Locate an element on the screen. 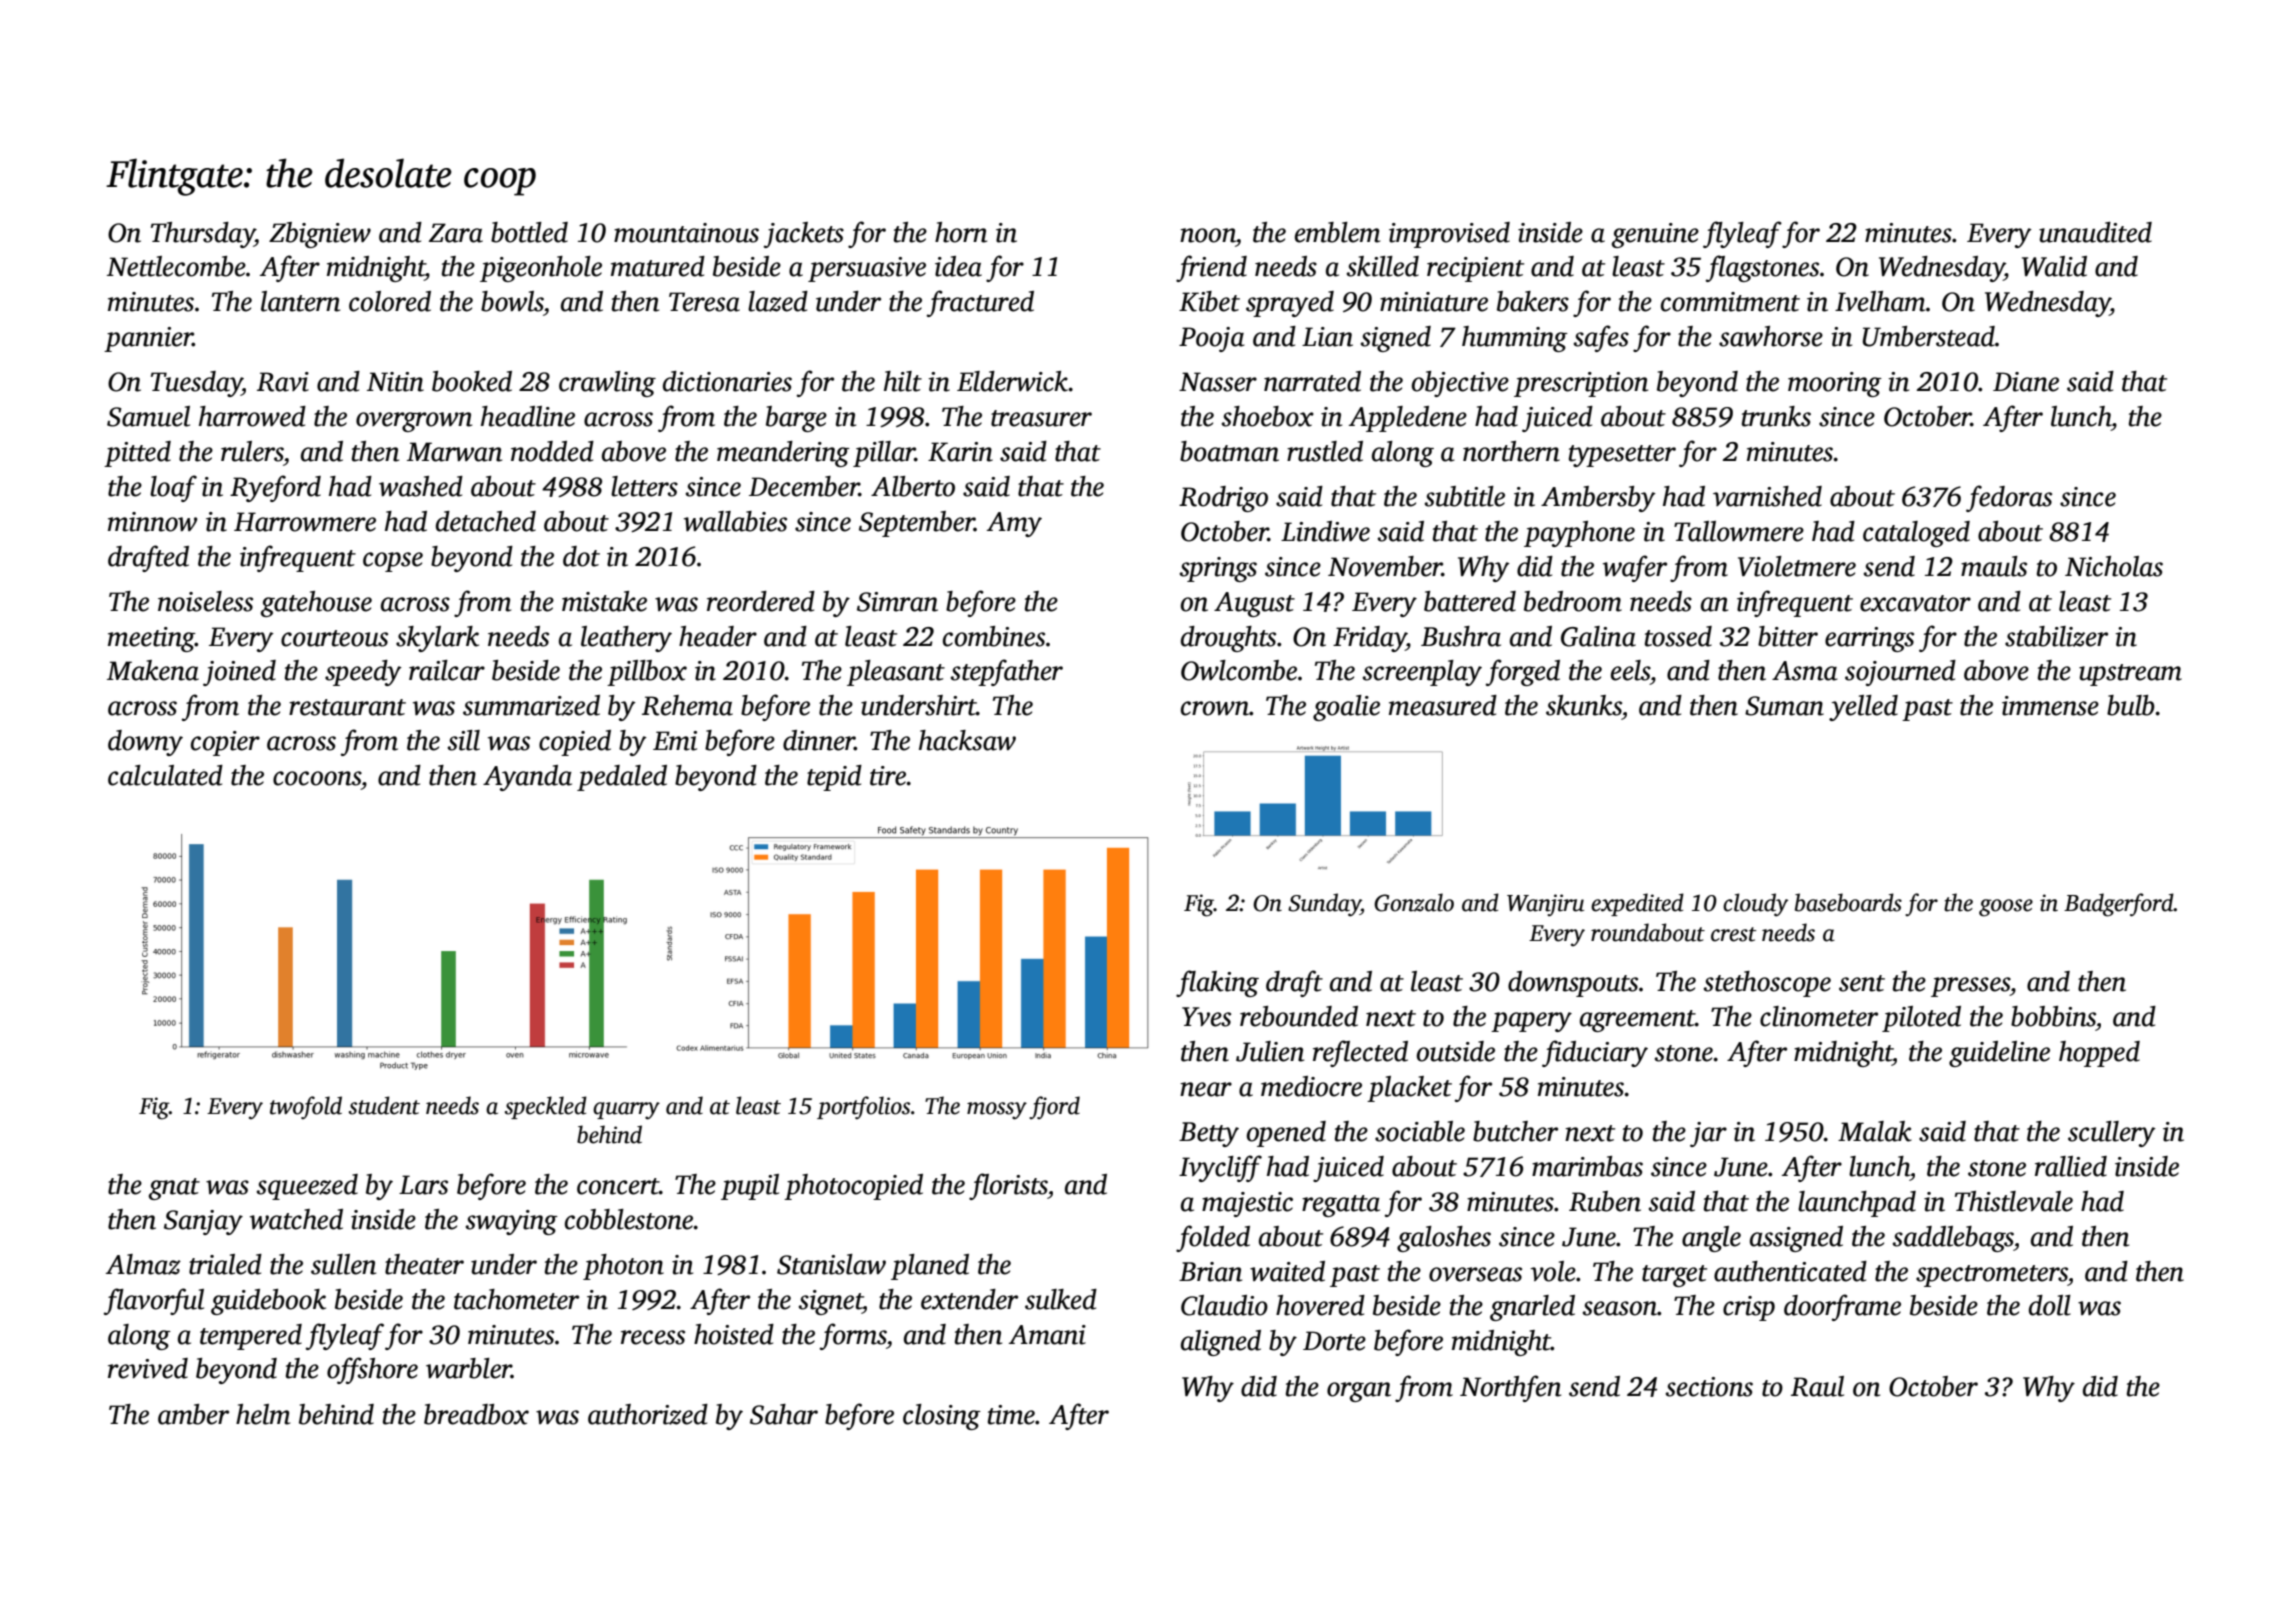 This screenshot has width=2292, height=1620. Nicholas is located at coordinates (2114, 566).
